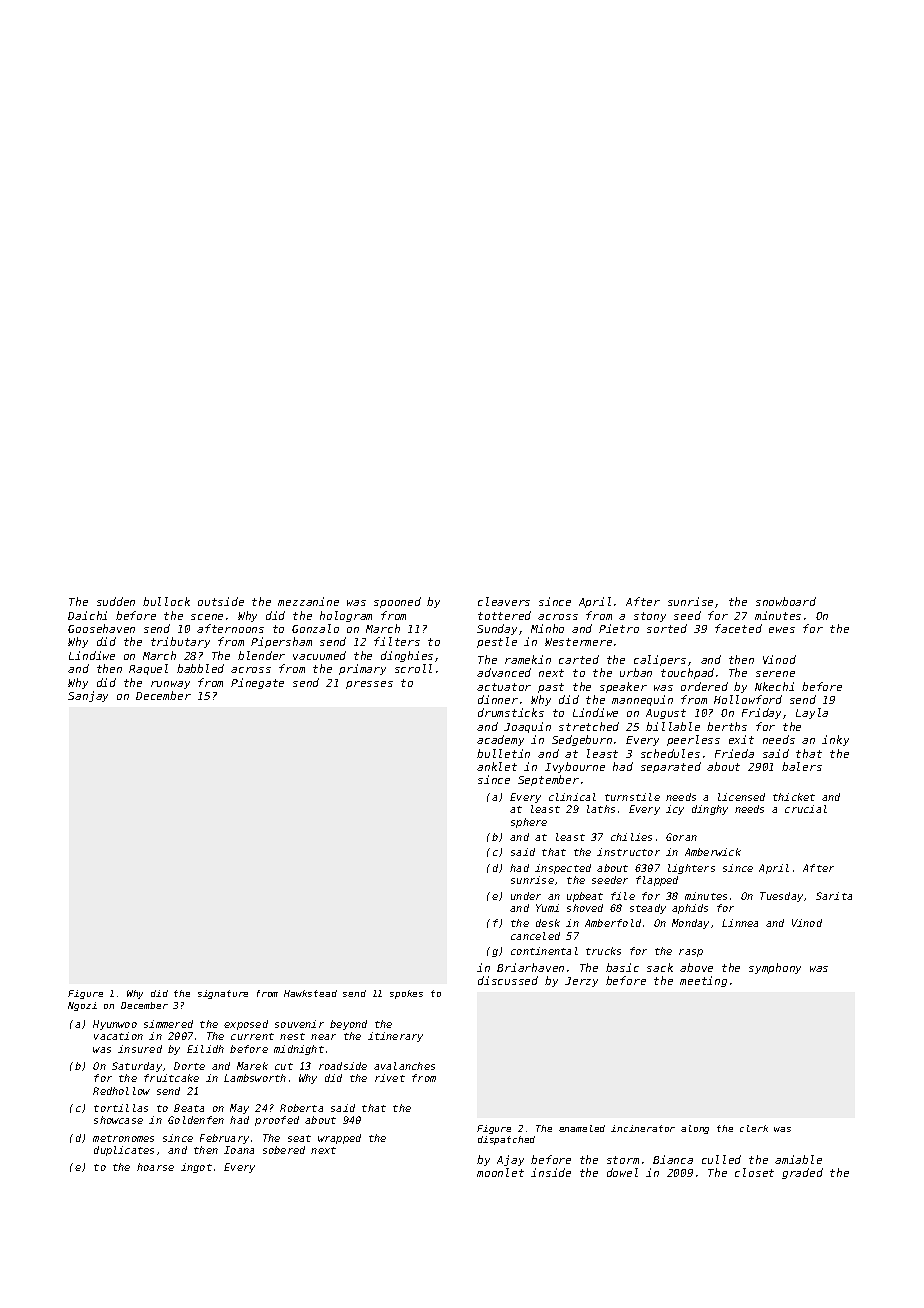 This page has width=924, height=1308. Describe the element at coordinates (88, 696) in the page. I see `Sanjay` at that location.
